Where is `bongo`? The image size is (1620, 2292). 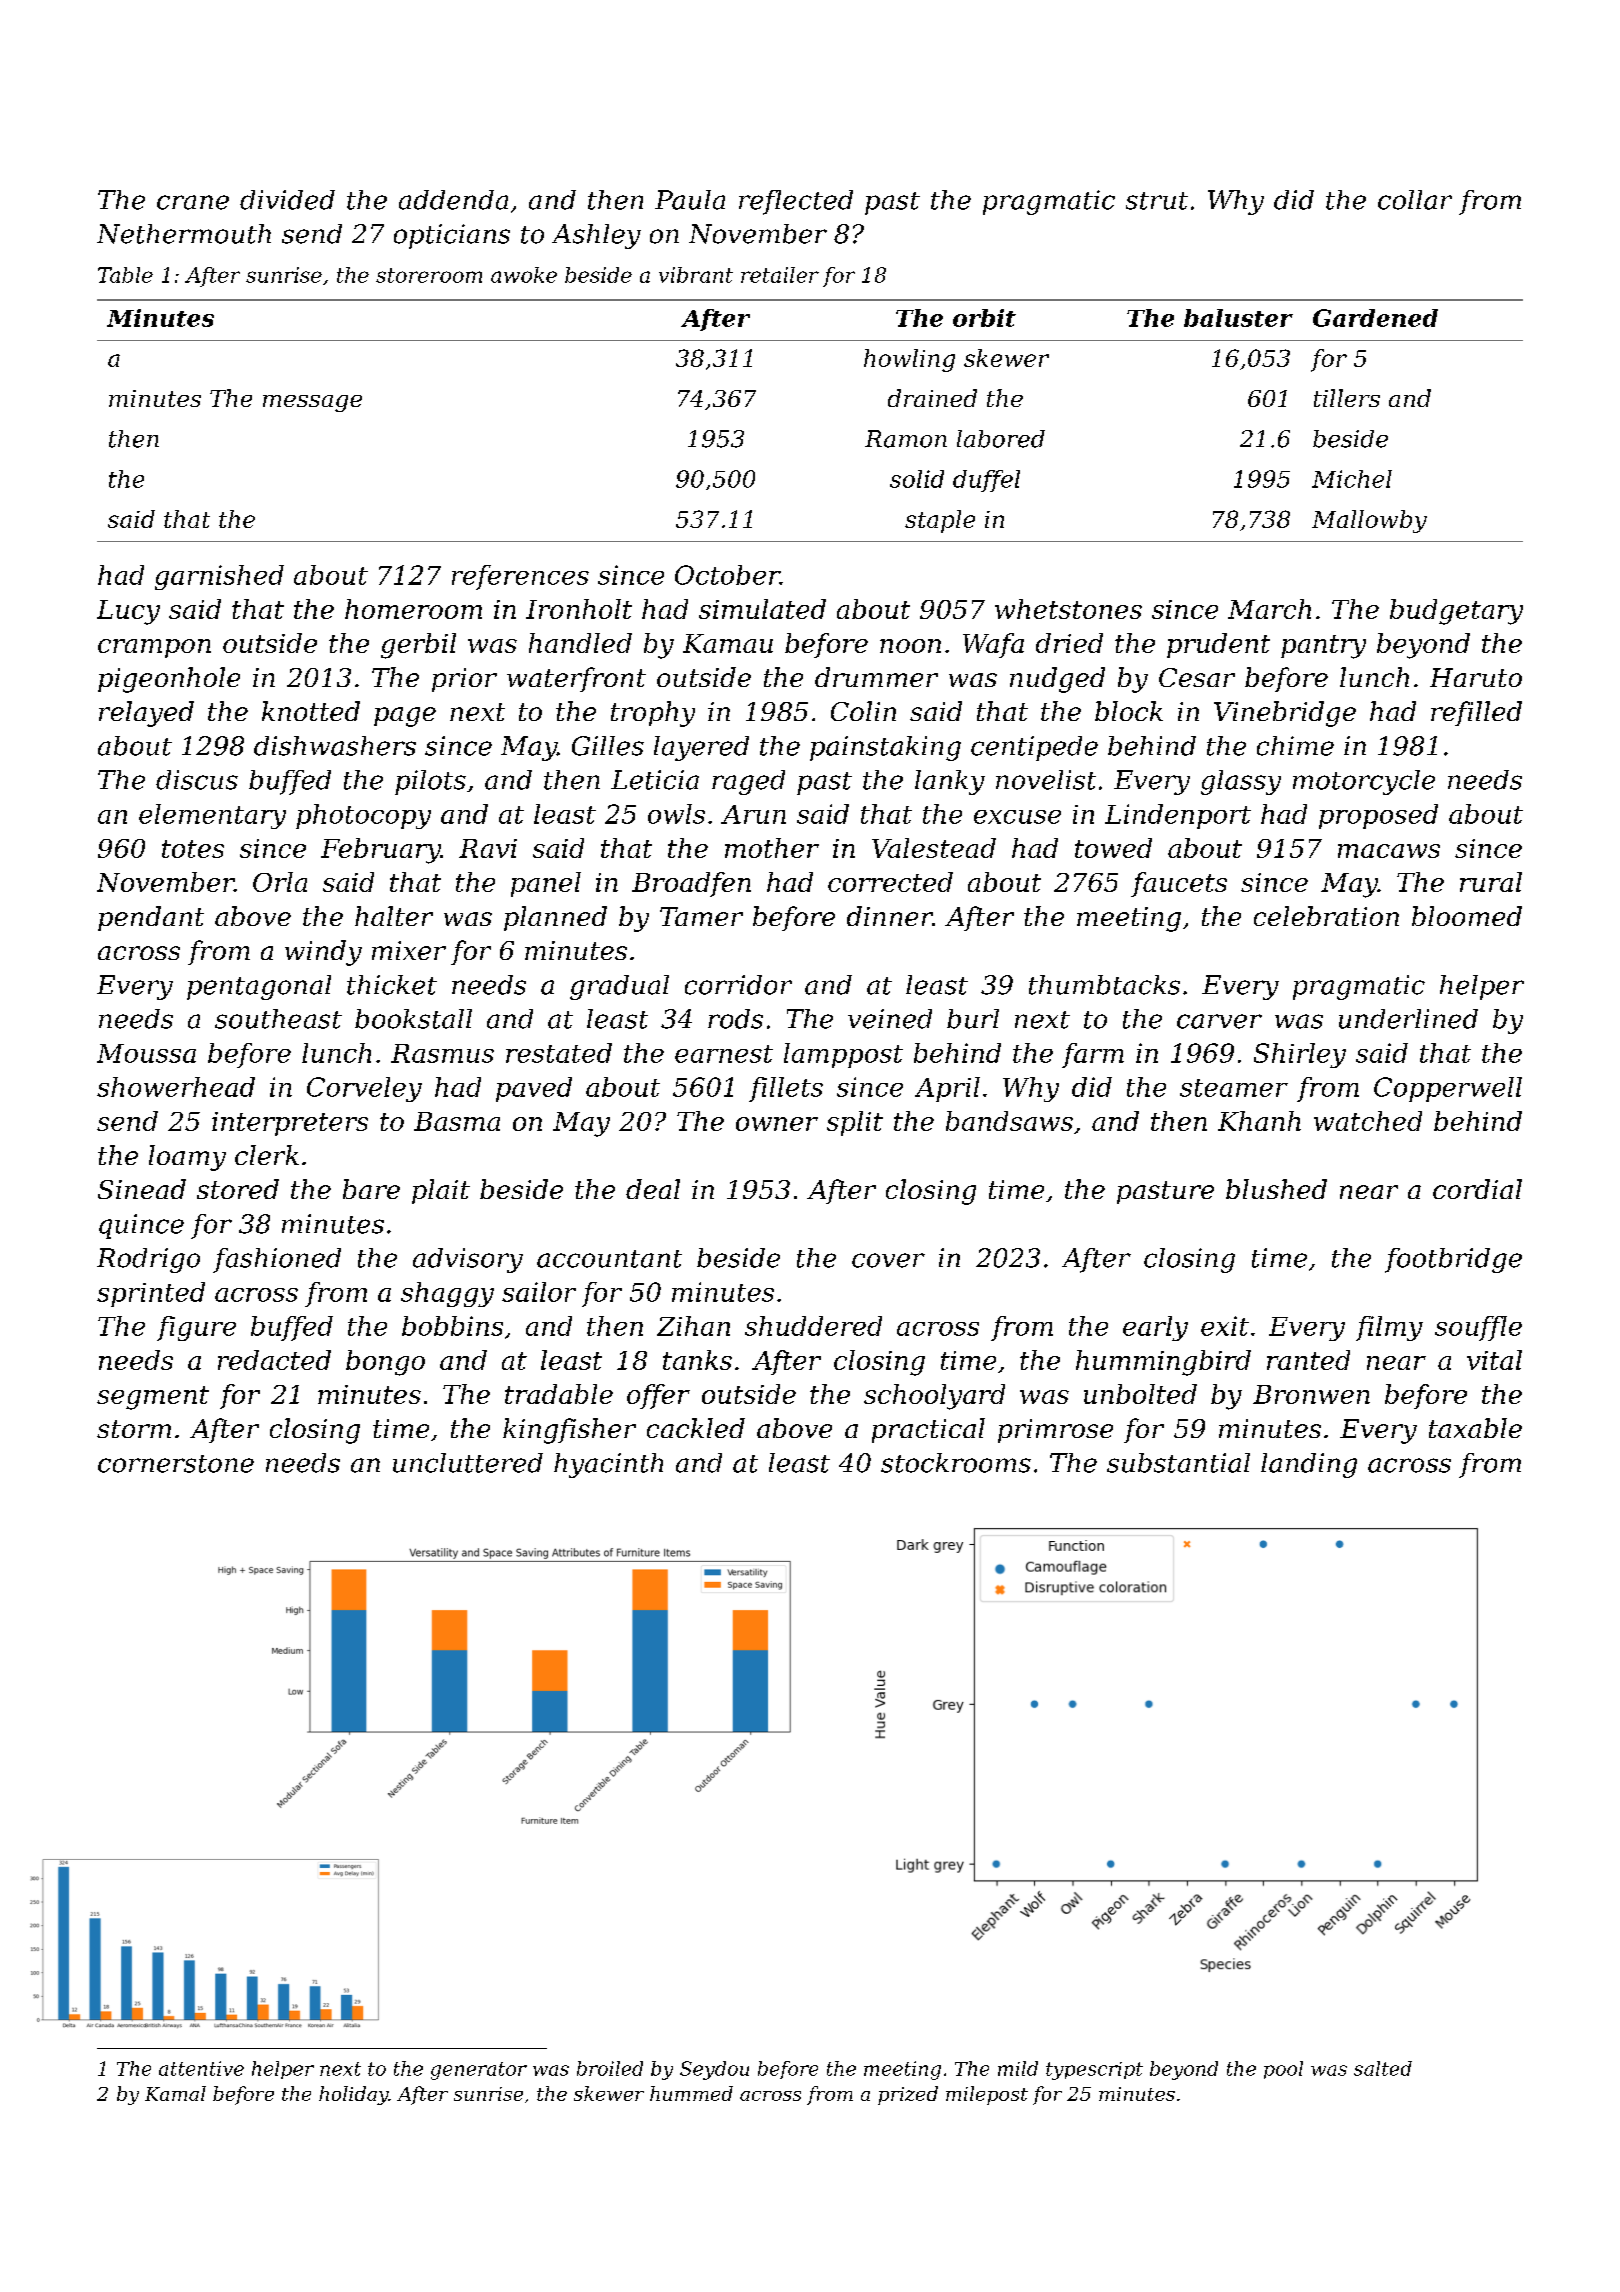 bongo is located at coordinates (385, 1363).
